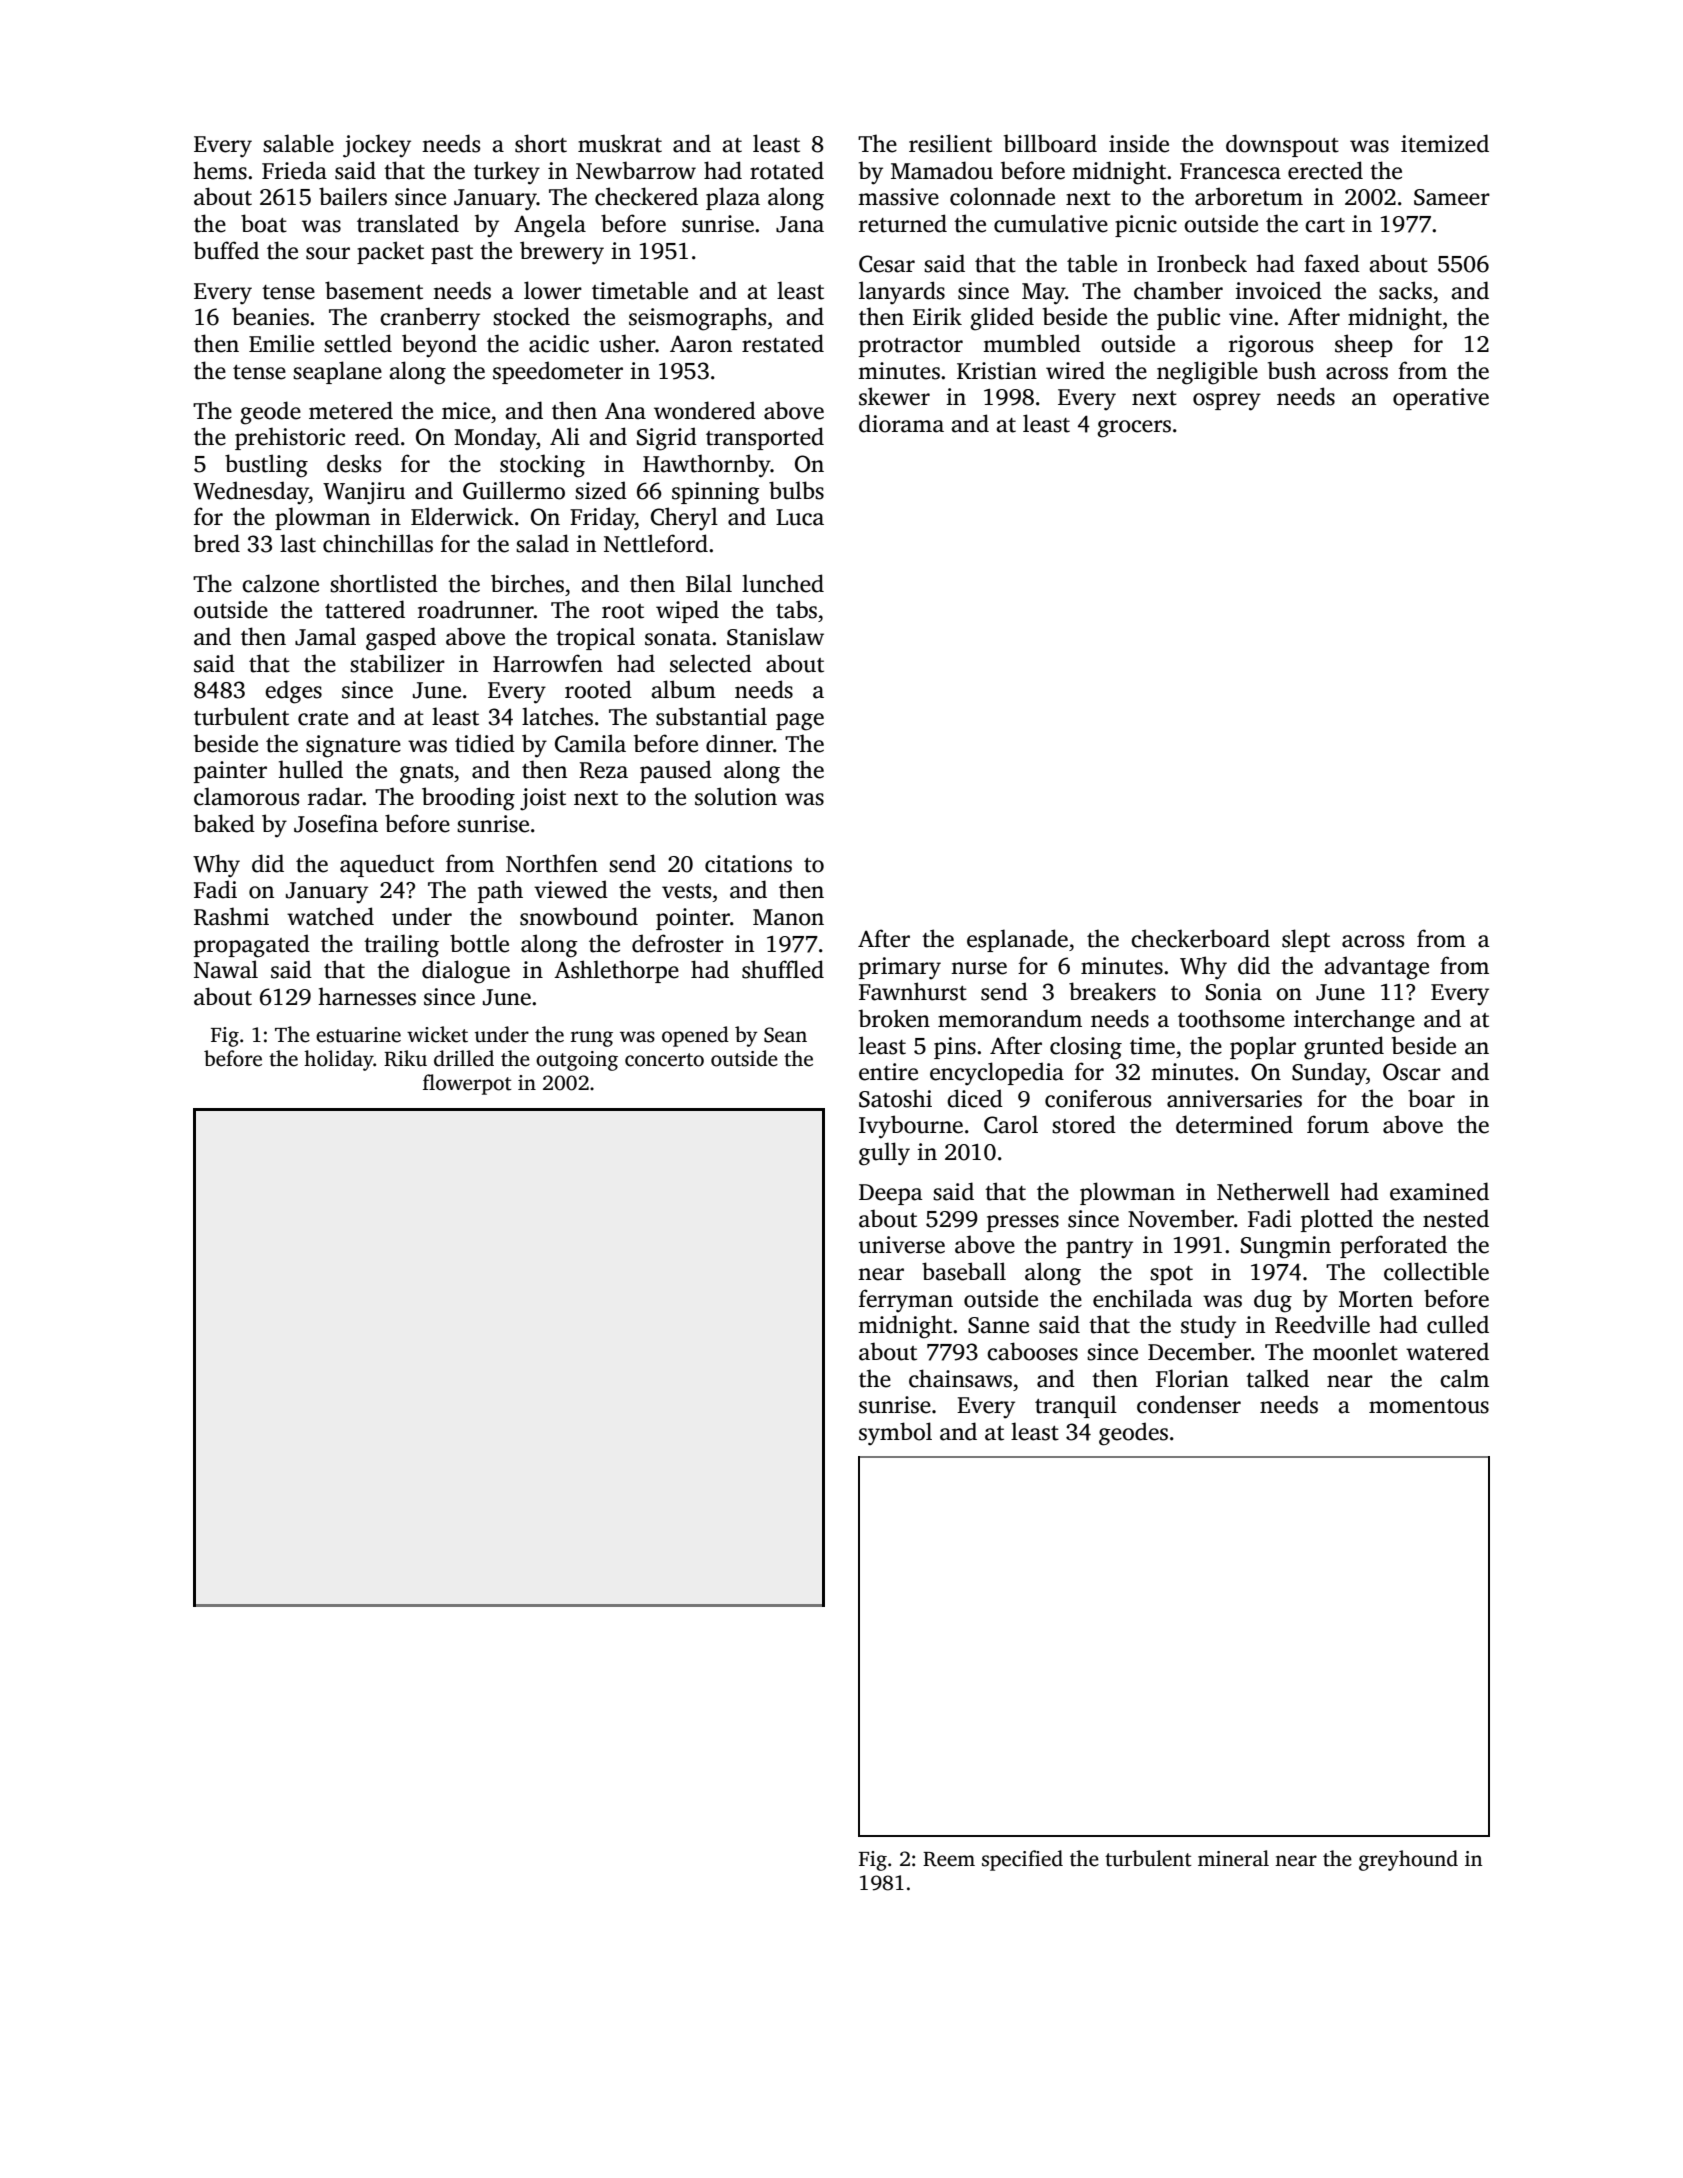 The width and height of the image is (1683, 2178). I want to click on osprey, so click(1227, 402).
